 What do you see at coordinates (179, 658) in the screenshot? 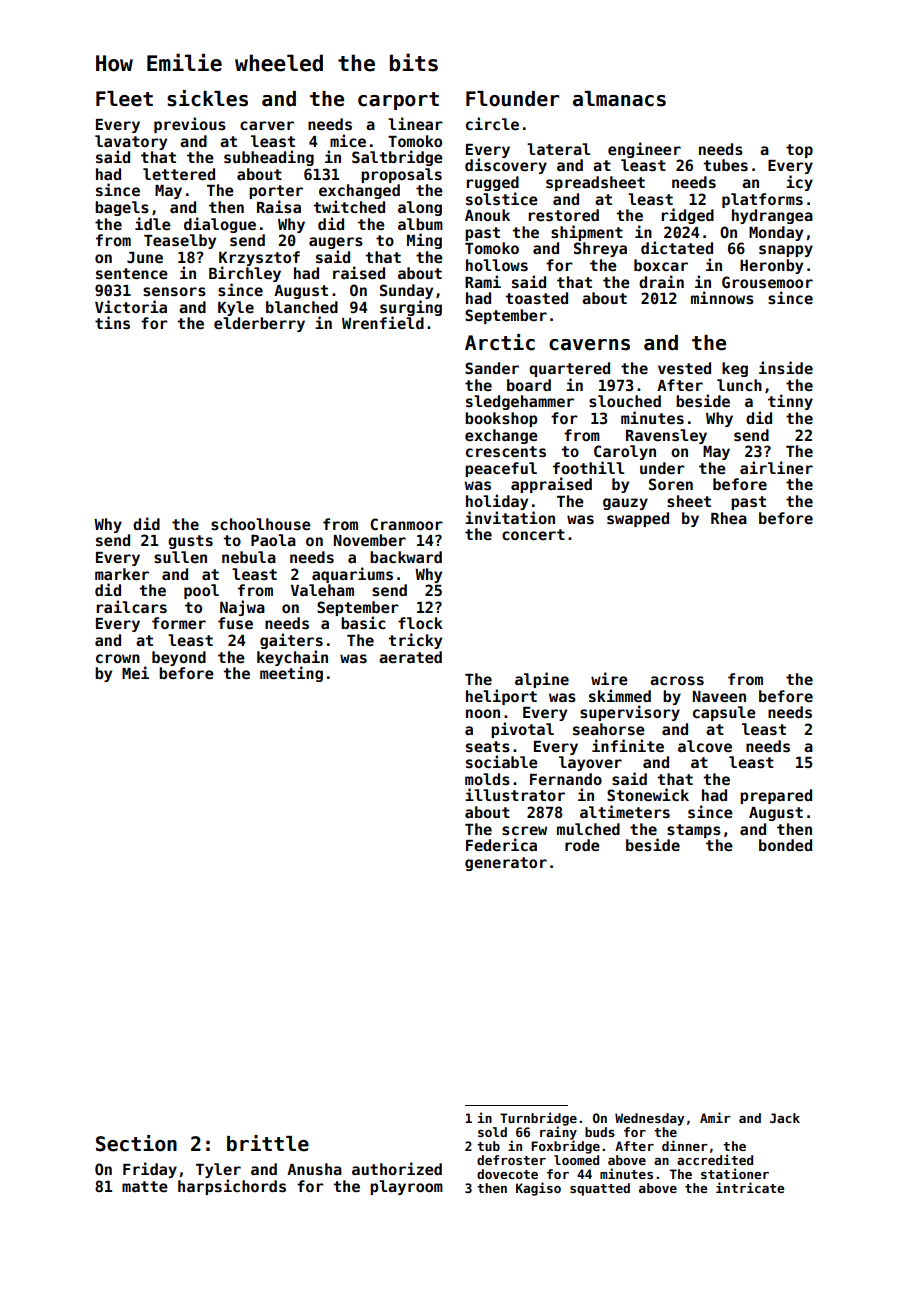
I see `beyond` at bounding box center [179, 658].
